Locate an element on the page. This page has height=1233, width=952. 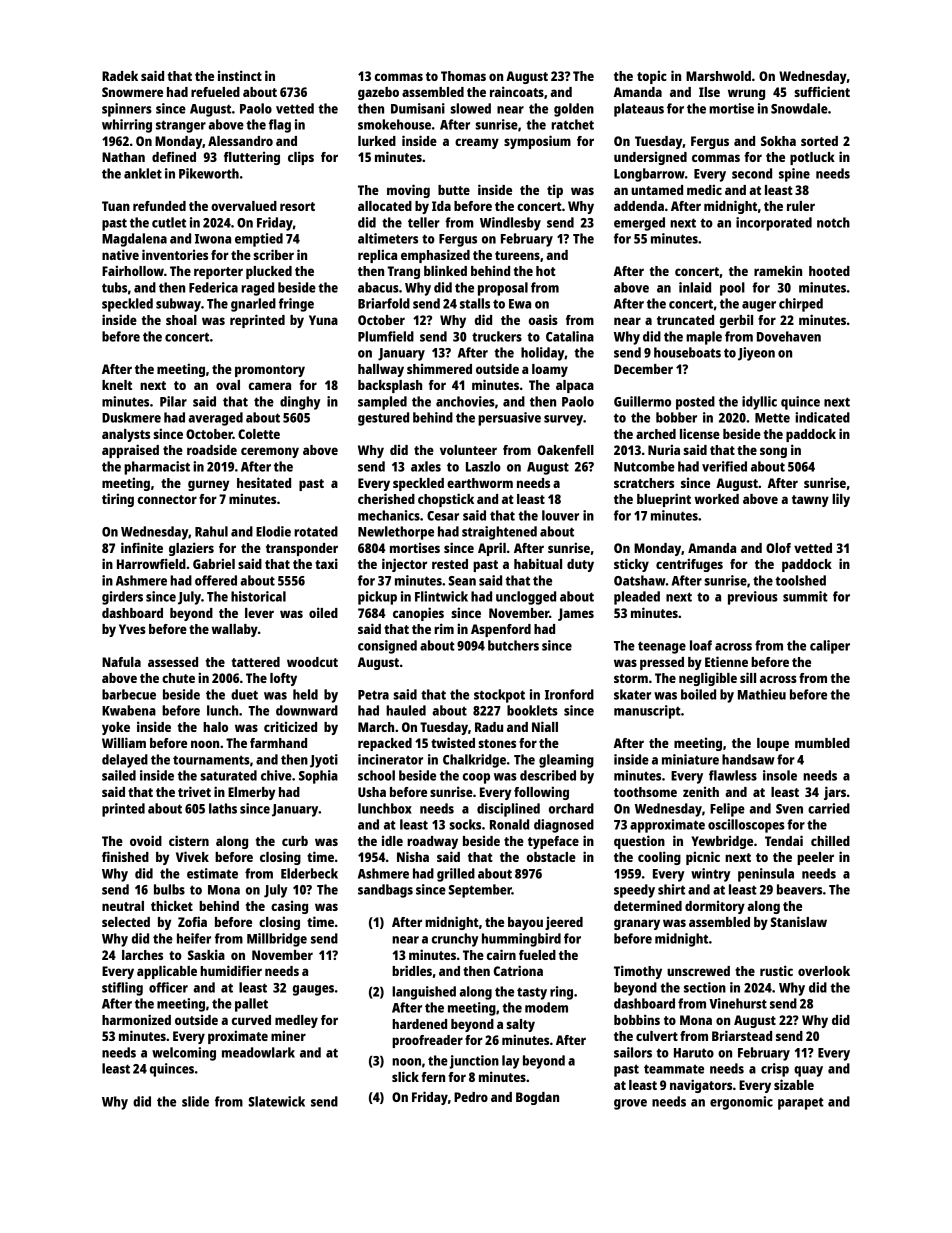
instinct is located at coordinates (240, 75).
